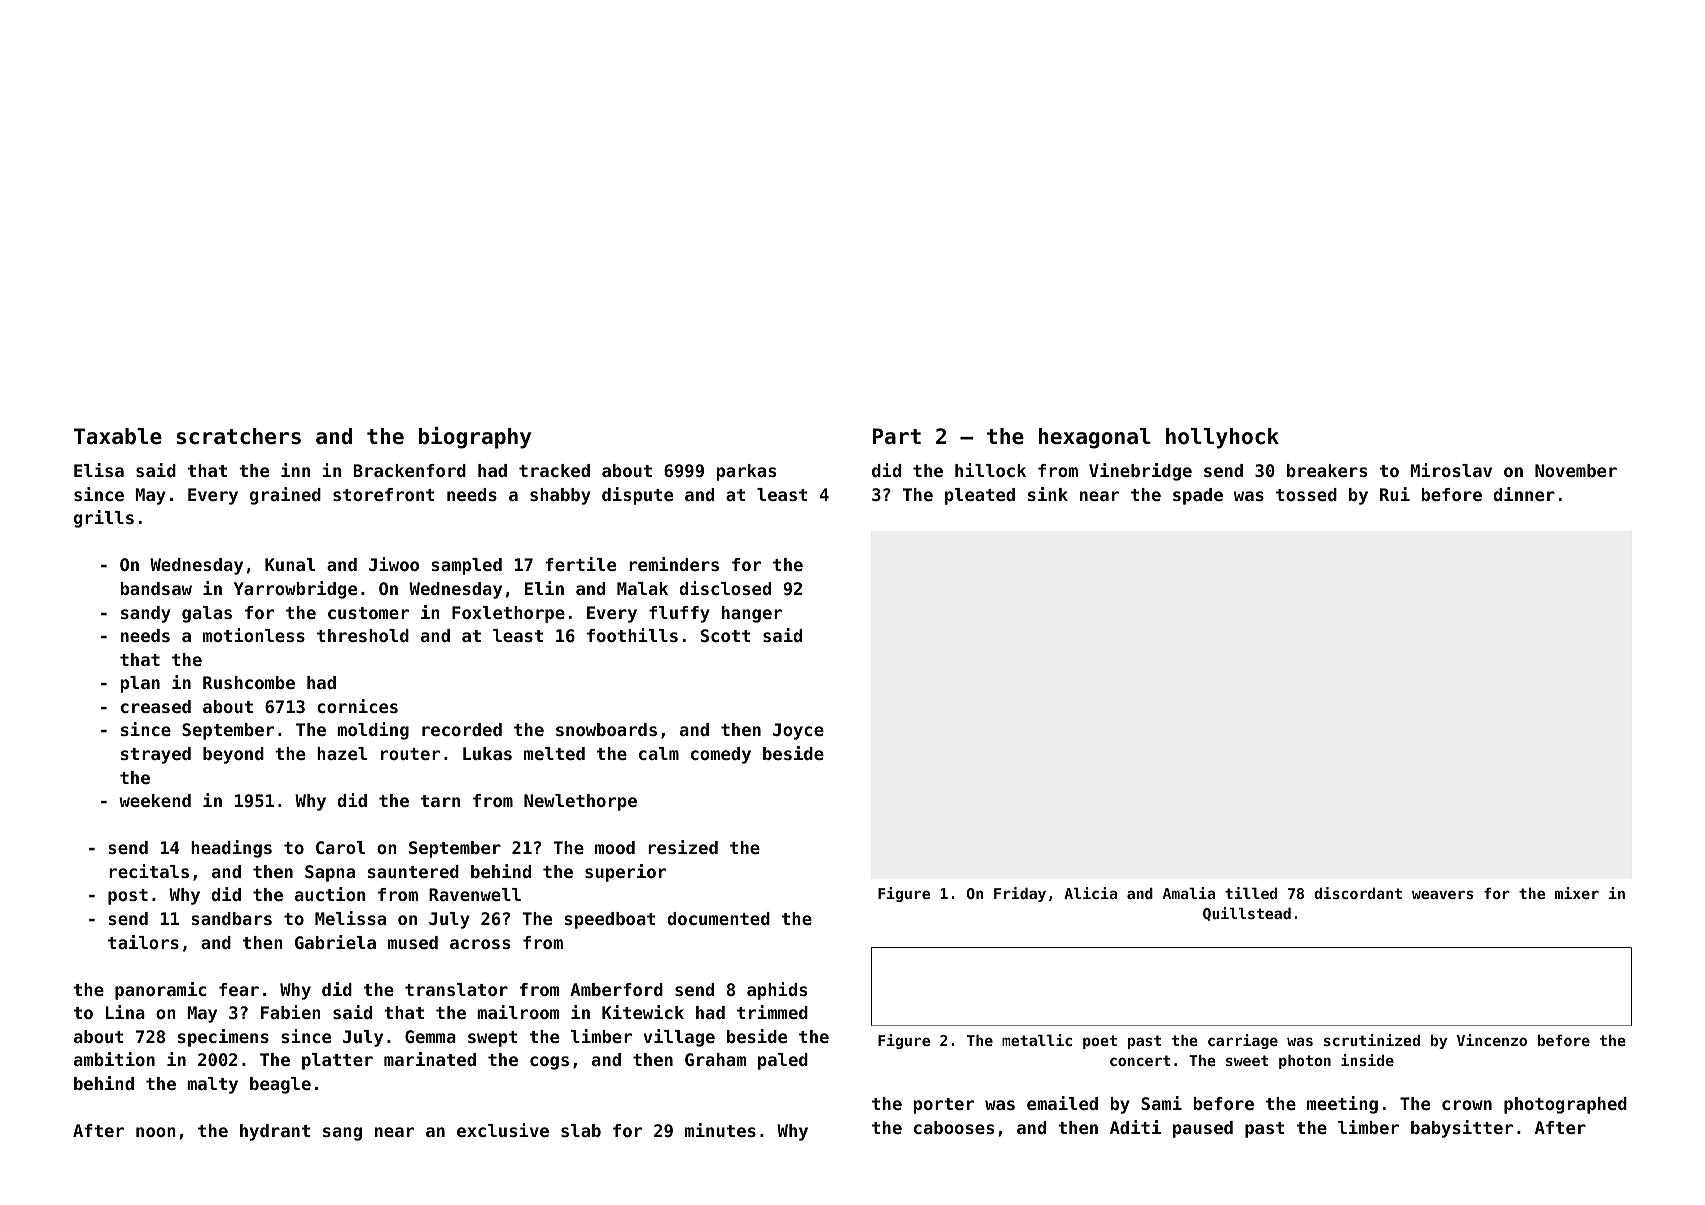  I want to click on Friday, so click(1020, 894).
